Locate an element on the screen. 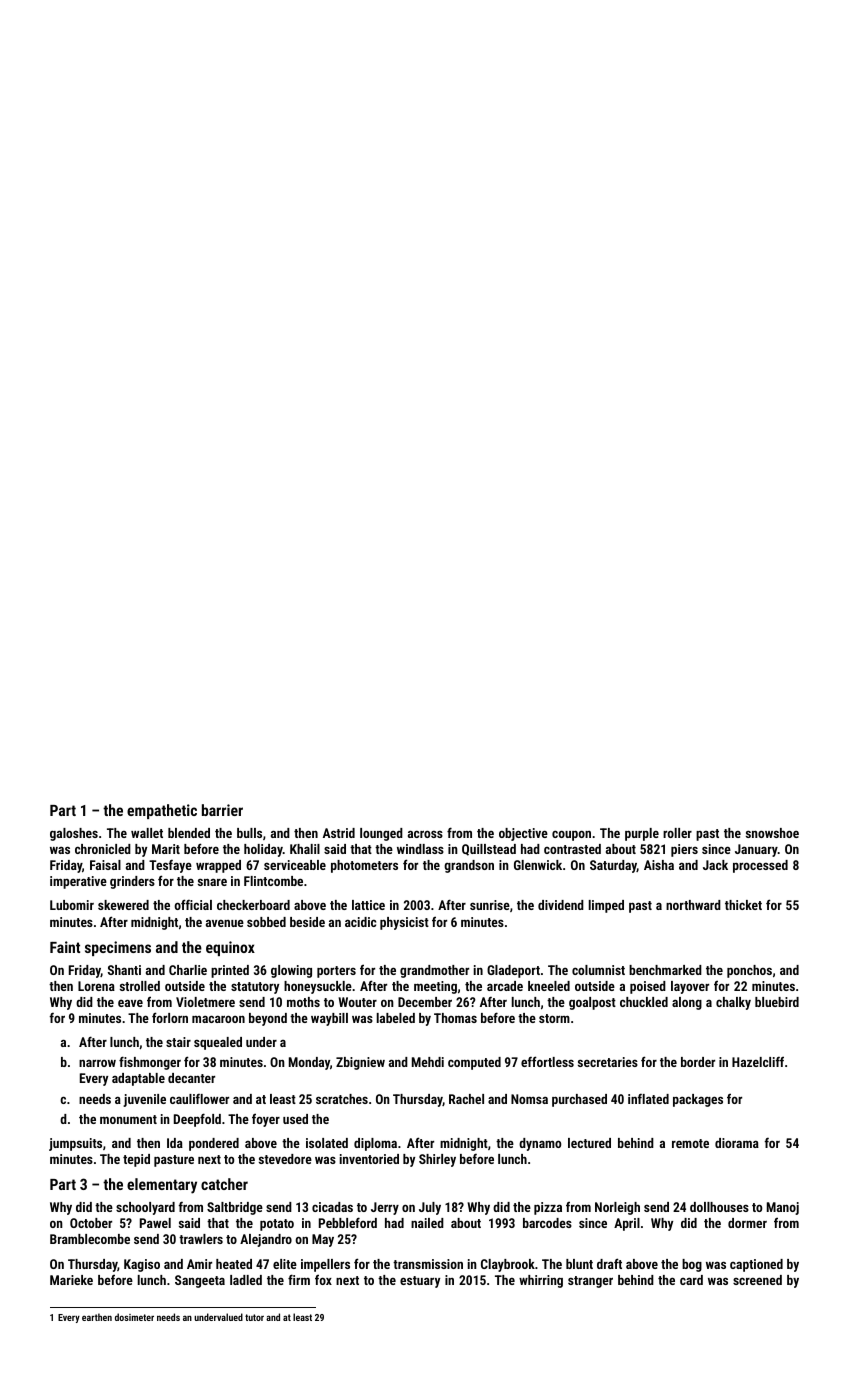 Image resolution: width=849 pixels, height=1400 pixels. monument is located at coordinates (128, 1119).
